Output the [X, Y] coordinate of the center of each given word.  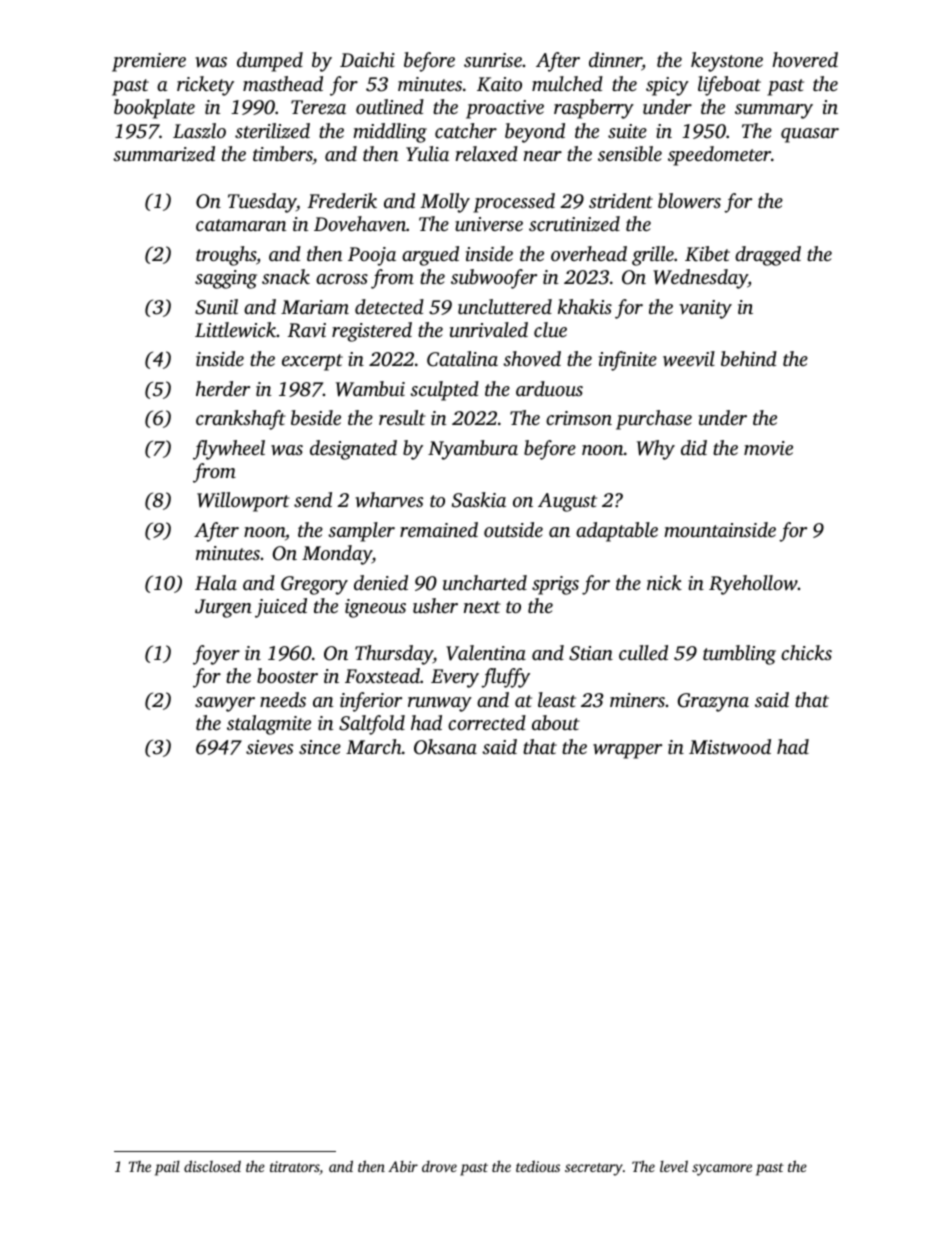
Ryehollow [753, 585]
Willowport [243, 502]
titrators [295, 1168]
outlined [390, 106]
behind [749, 358]
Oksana [445, 747]
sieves [269, 747]
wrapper [627, 751]
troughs [226, 256]
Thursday [394, 655]
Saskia [479, 500]
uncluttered [505, 306]
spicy [667, 86]
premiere [149, 62]
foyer [216, 655]
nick [664, 582]
